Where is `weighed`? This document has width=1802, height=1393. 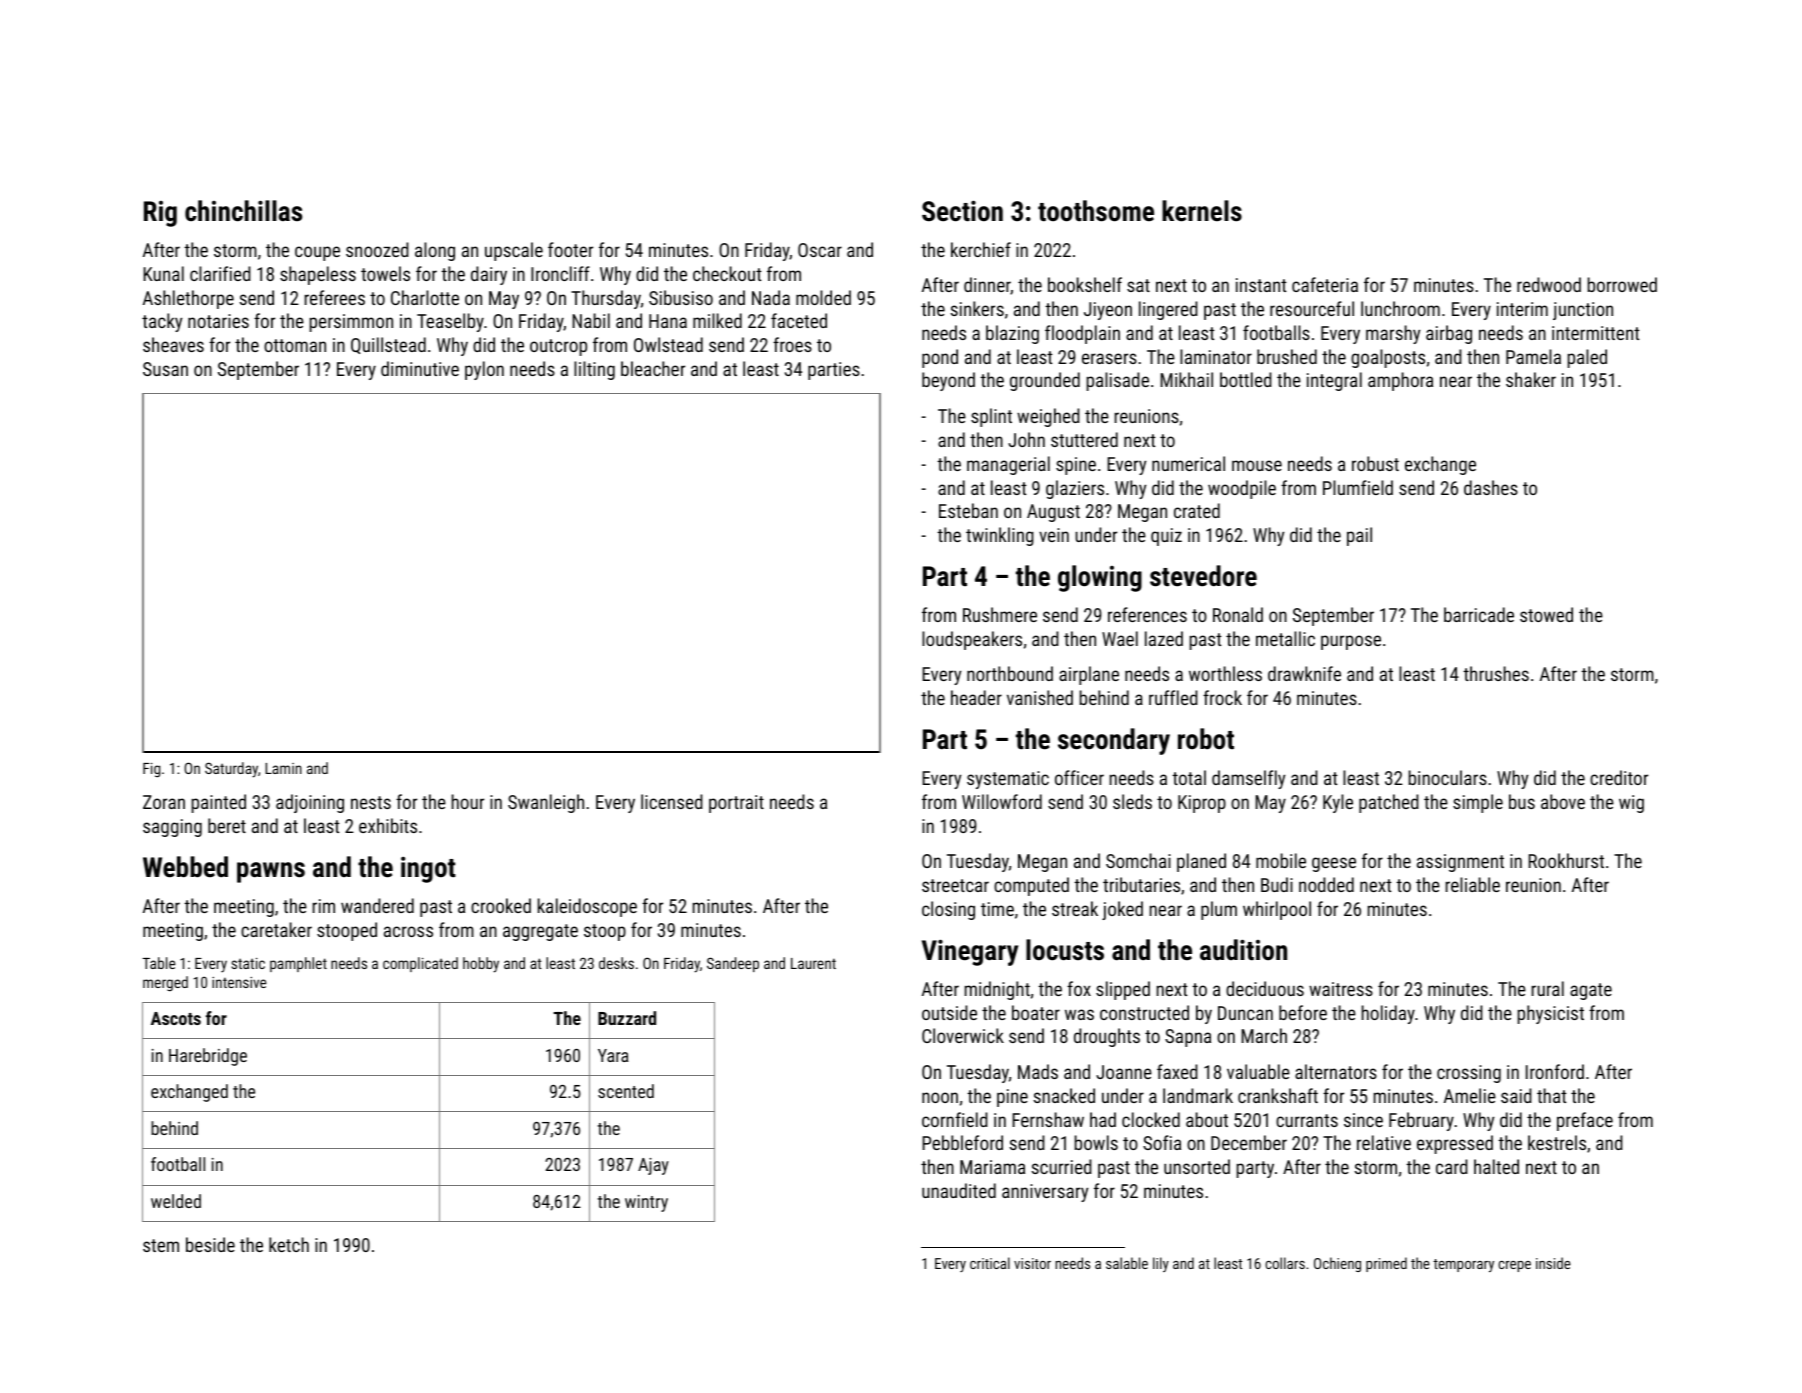 weighed is located at coordinates (1048, 417).
